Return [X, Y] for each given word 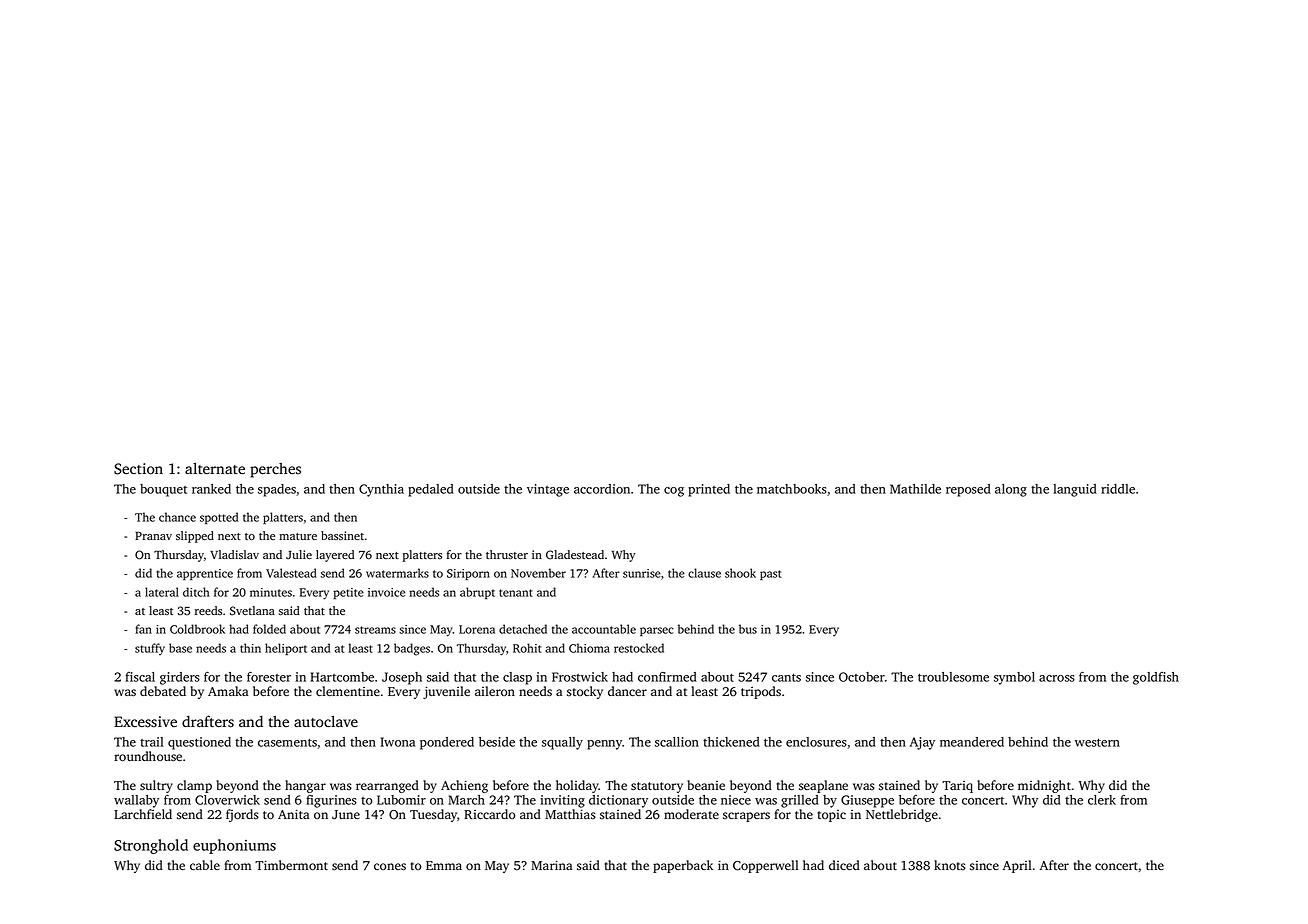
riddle [1118, 489]
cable [205, 865]
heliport [286, 649]
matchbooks [792, 489]
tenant [516, 593]
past [770, 575]
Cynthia [381, 490]
